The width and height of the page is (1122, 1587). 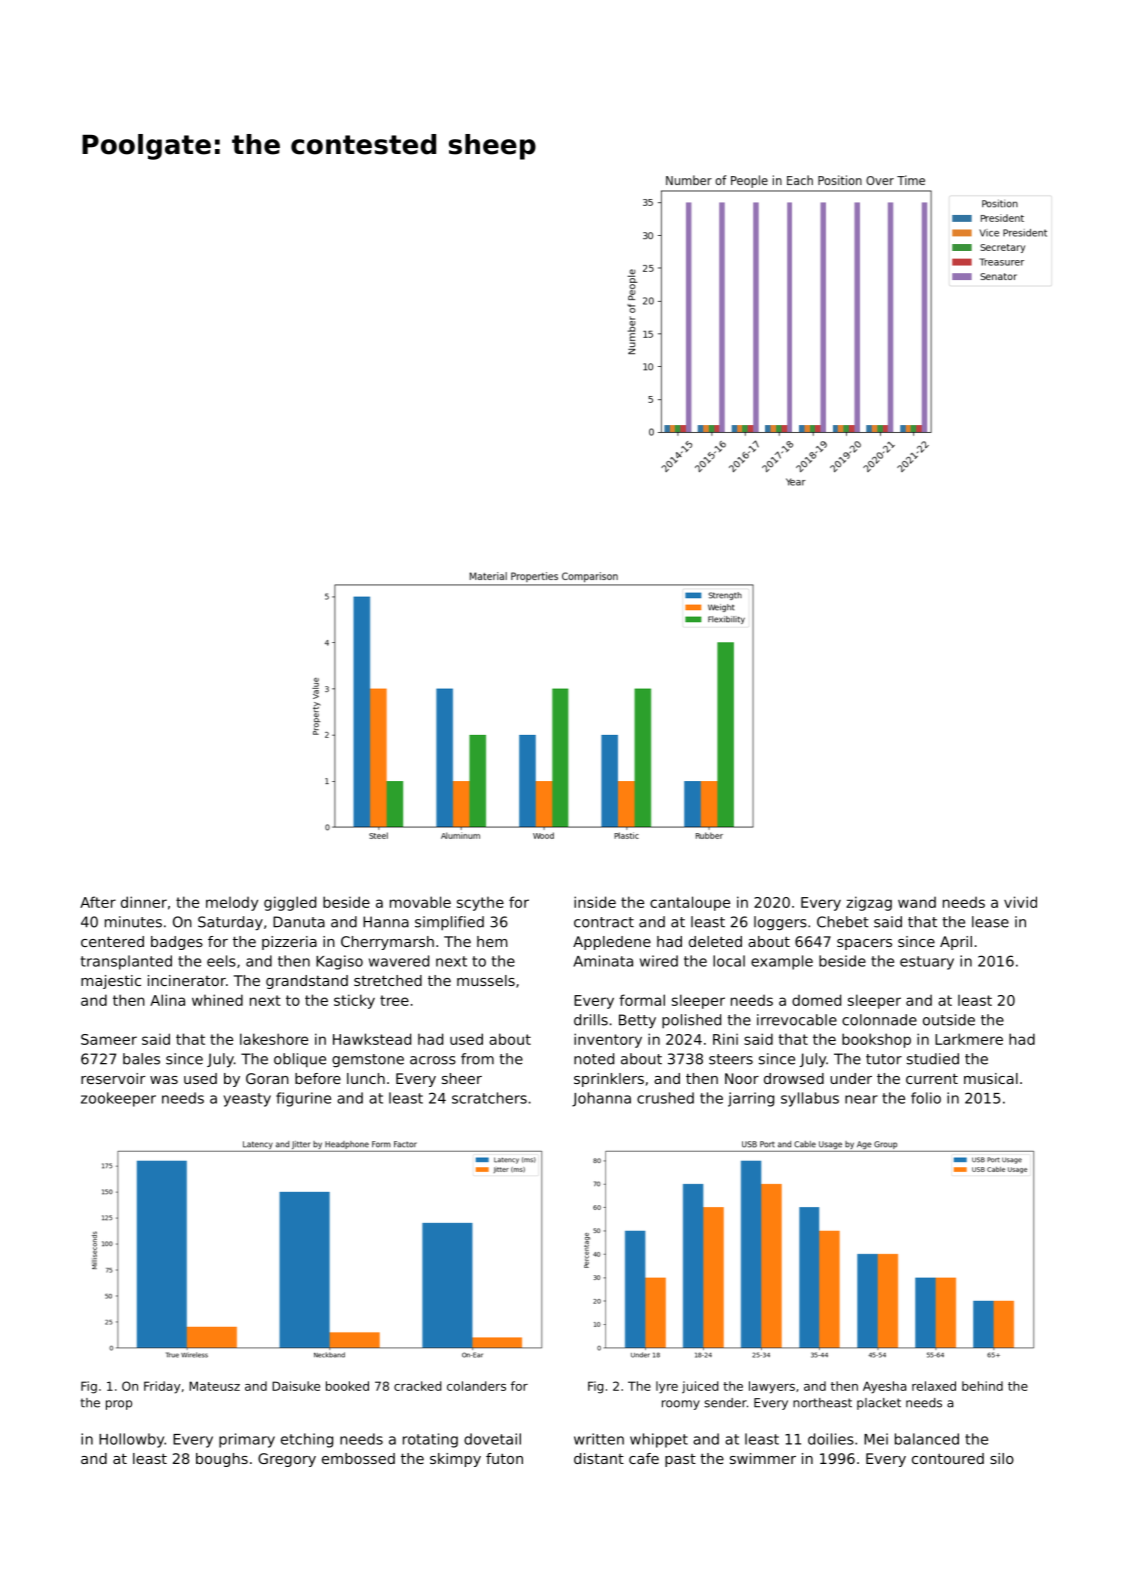 I want to click on contoured, so click(x=948, y=1458).
